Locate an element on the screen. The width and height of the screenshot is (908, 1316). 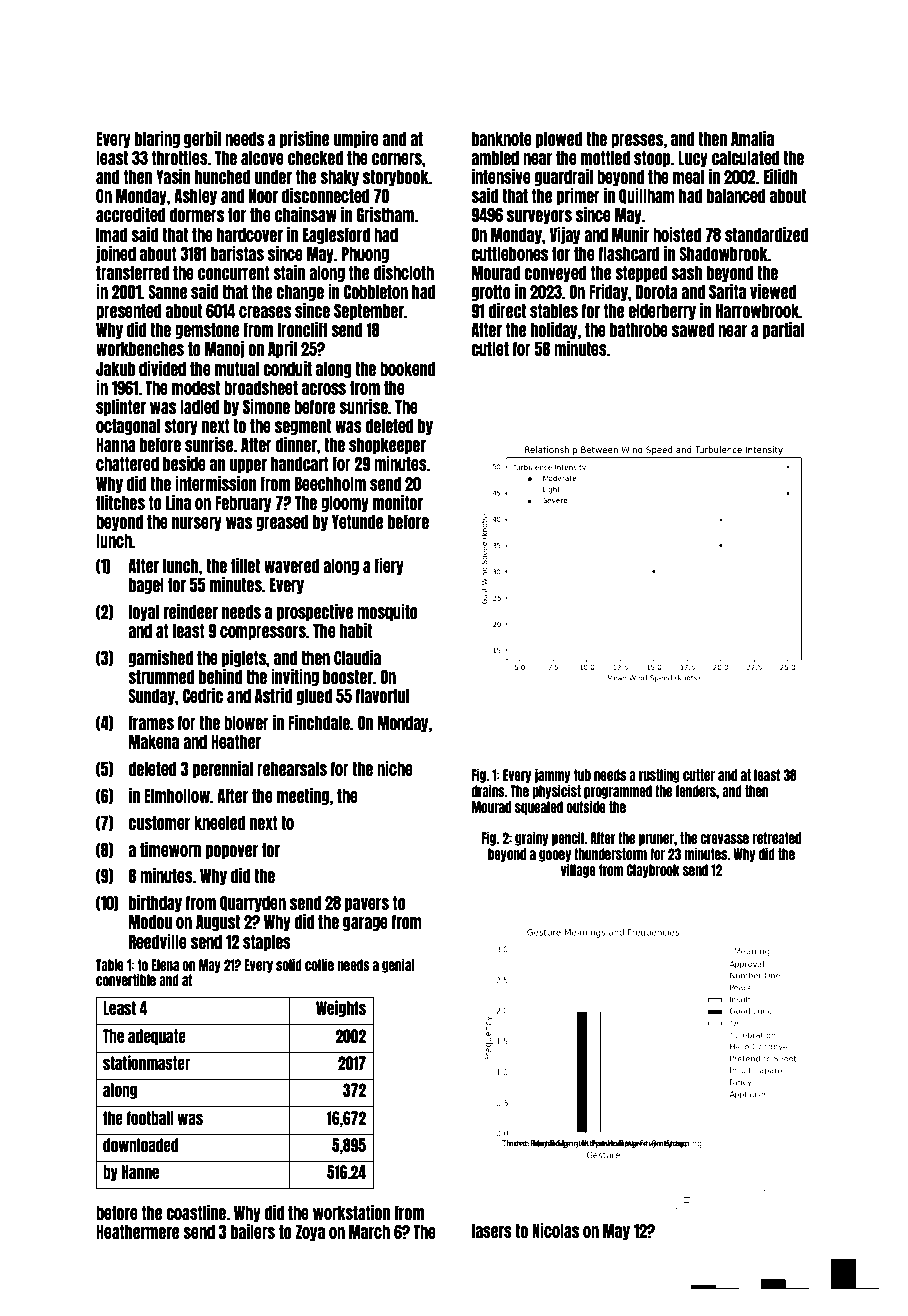
football is located at coordinates (150, 1118).
